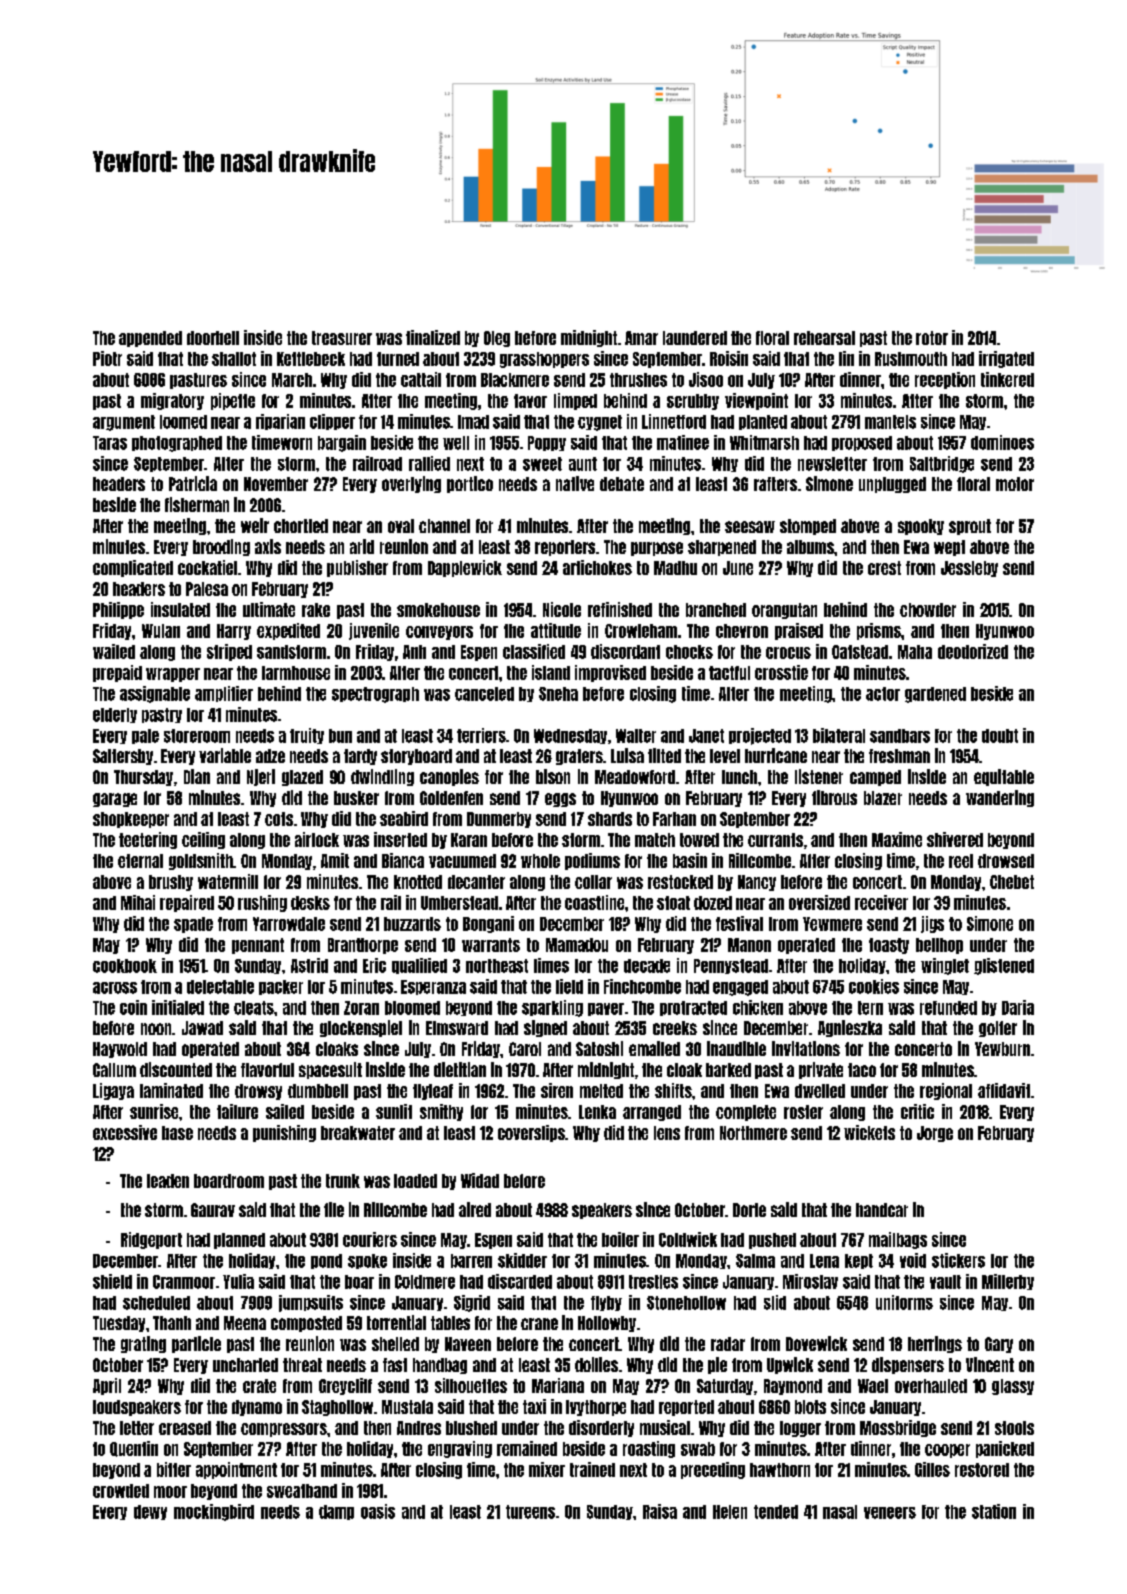 The height and width of the document is (1594, 1127). Describe the element at coordinates (553, 776) in the document. I see `bison` at that location.
